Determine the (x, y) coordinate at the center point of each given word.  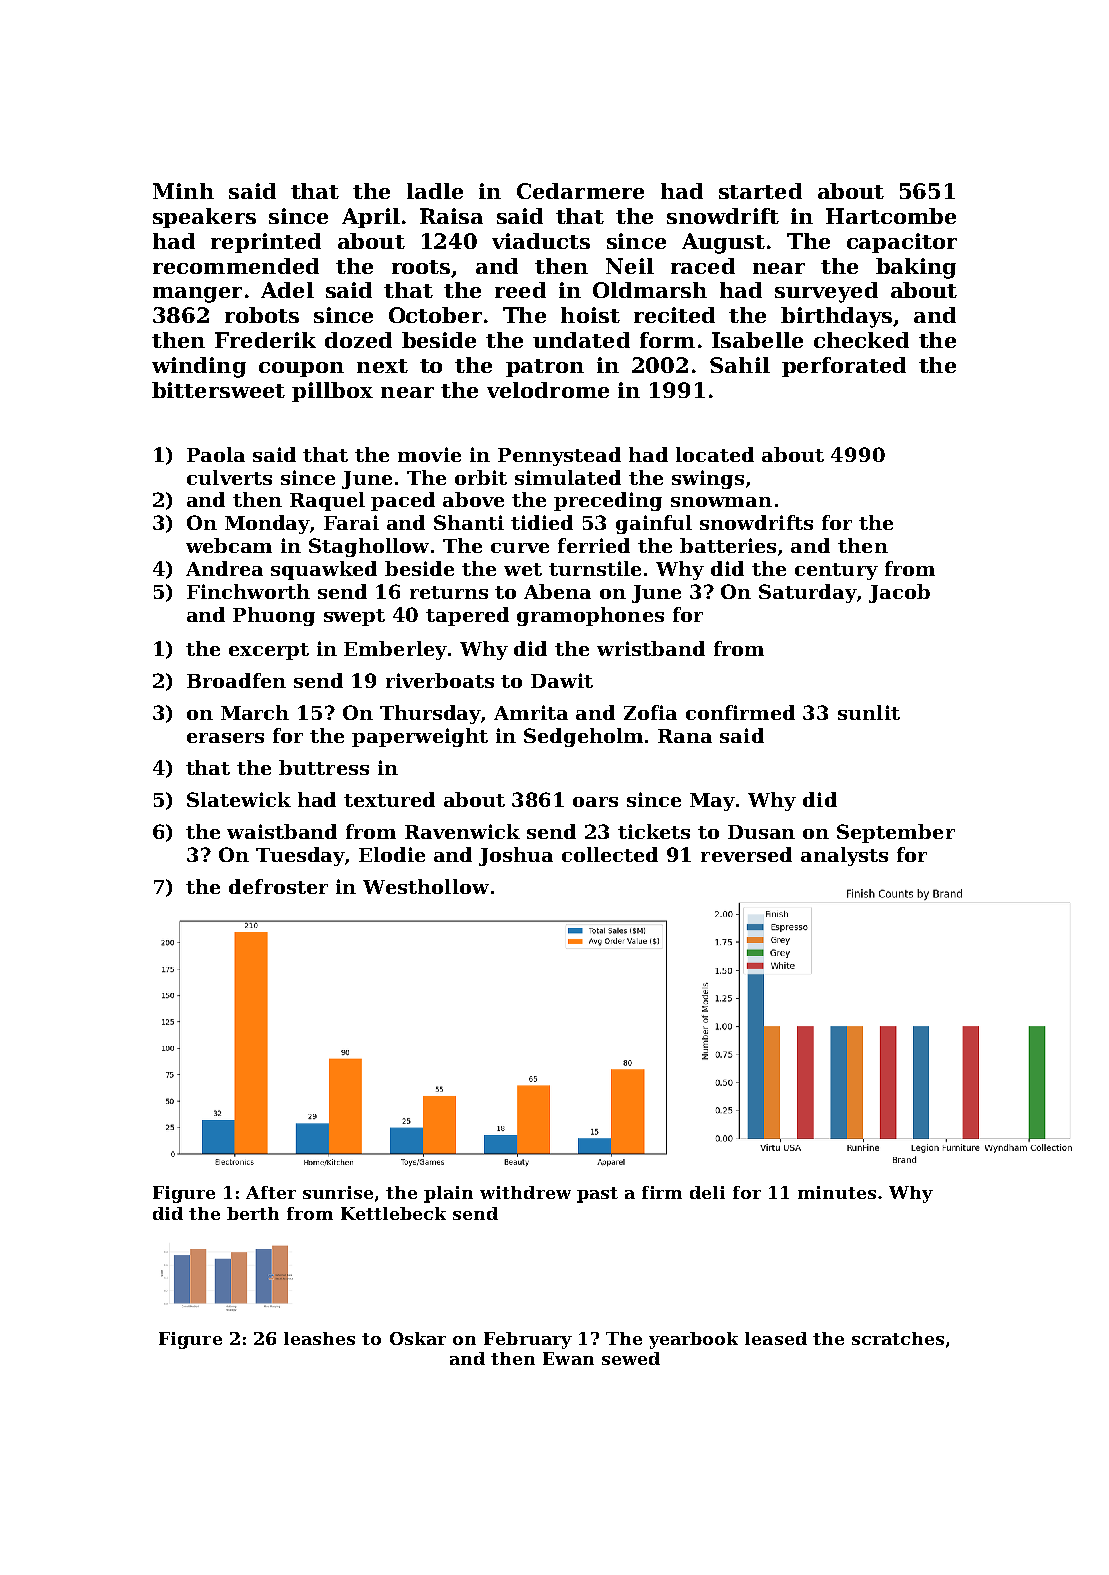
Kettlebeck (393, 1213)
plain (448, 1194)
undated (581, 340)
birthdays (836, 317)
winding (199, 367)
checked (861, 340)
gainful (654, 524)
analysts (844, 856)
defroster (278, 886)
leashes (319, 1338)
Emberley (395, 650)
